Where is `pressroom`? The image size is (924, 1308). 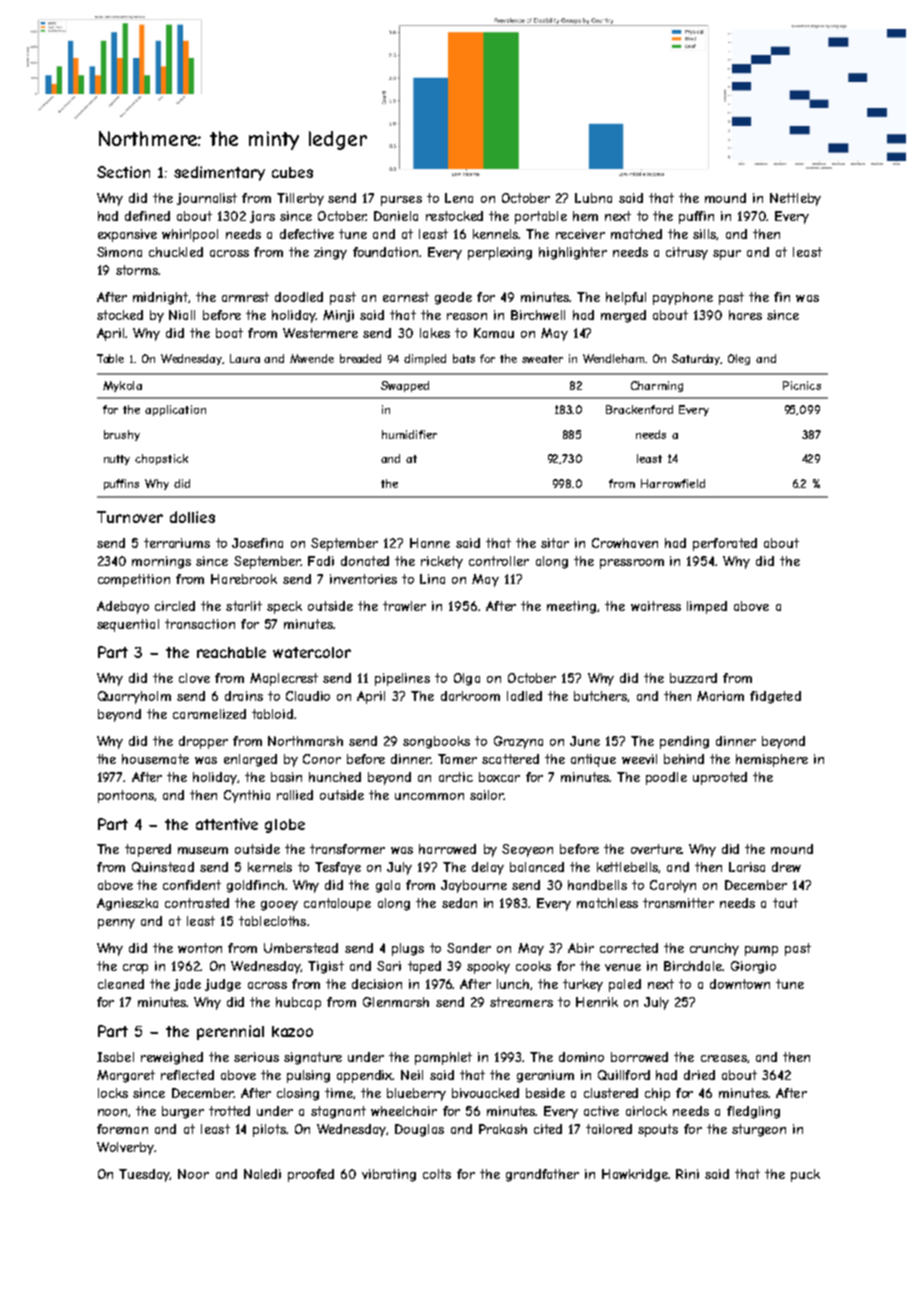 pressroom is located at coordinates (632, 564).
